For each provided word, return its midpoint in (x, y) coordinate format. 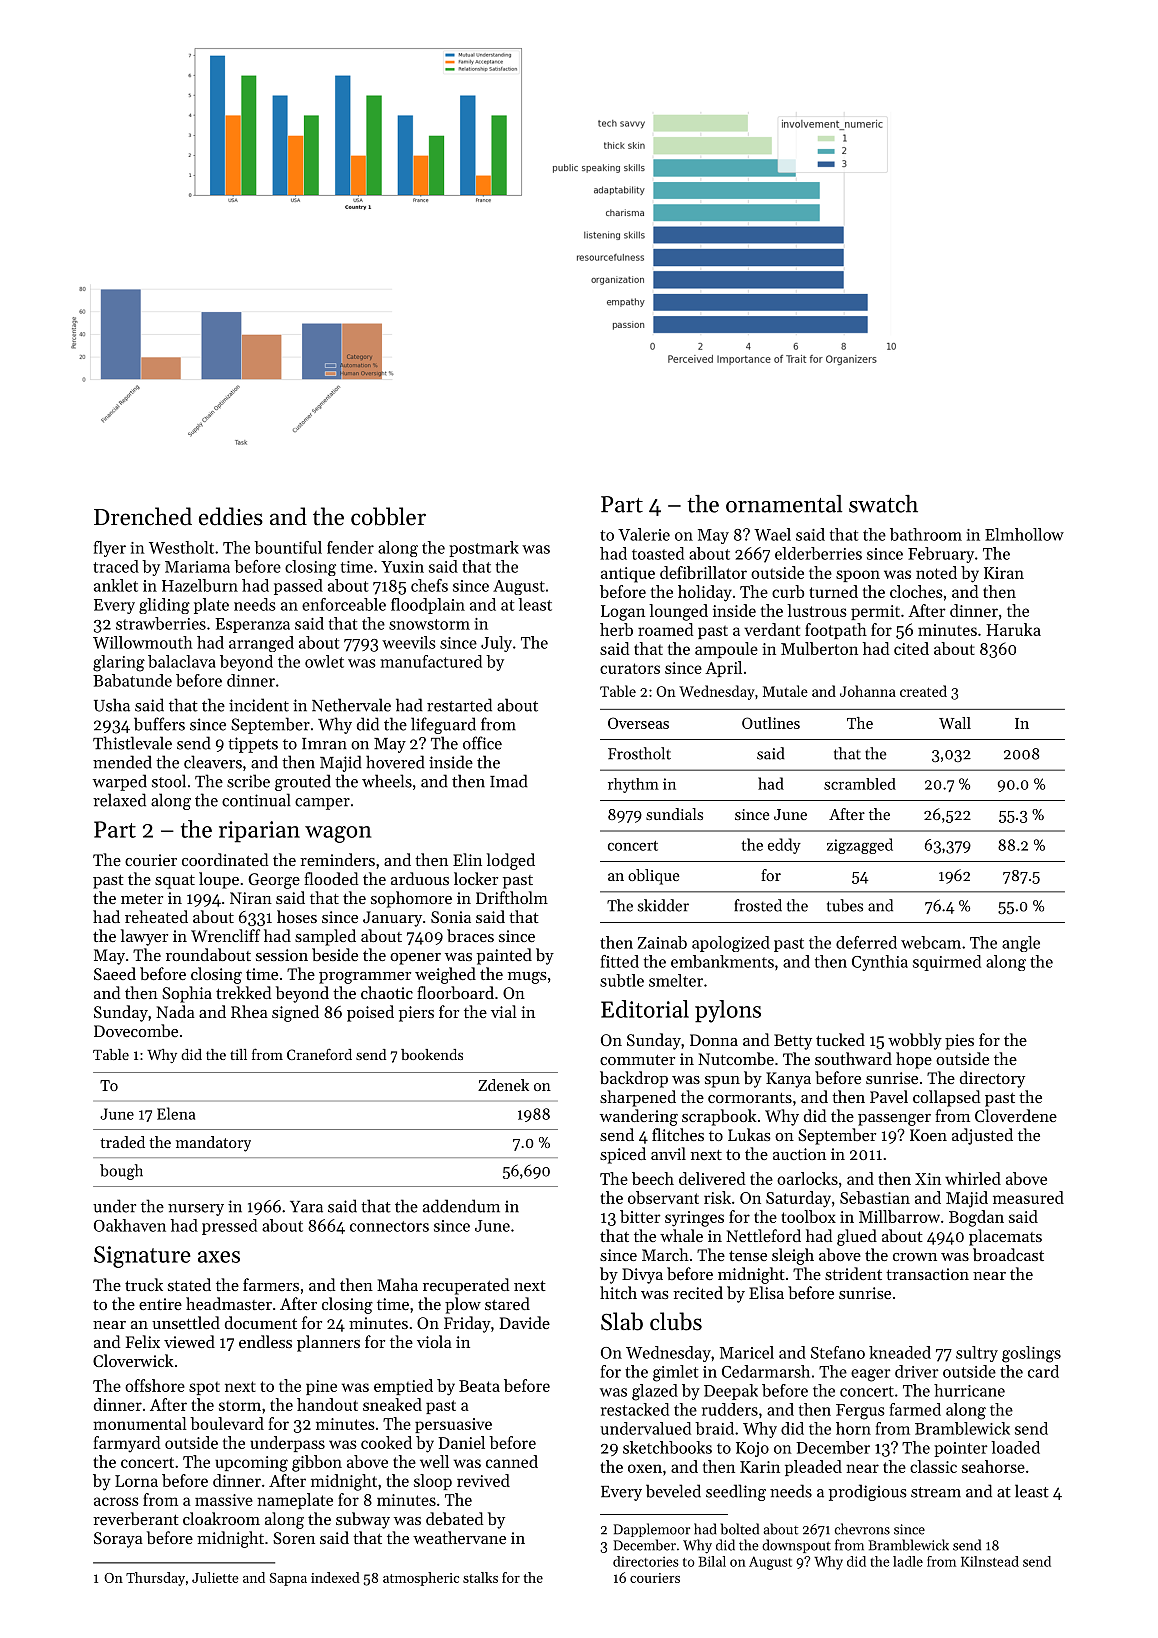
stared (507, 1303)
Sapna (288, 1579)
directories (646, 1561)
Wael (772, 534)
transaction (927, 1274)
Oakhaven (130, 1225)
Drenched (143, 516)
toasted (658, 553)
